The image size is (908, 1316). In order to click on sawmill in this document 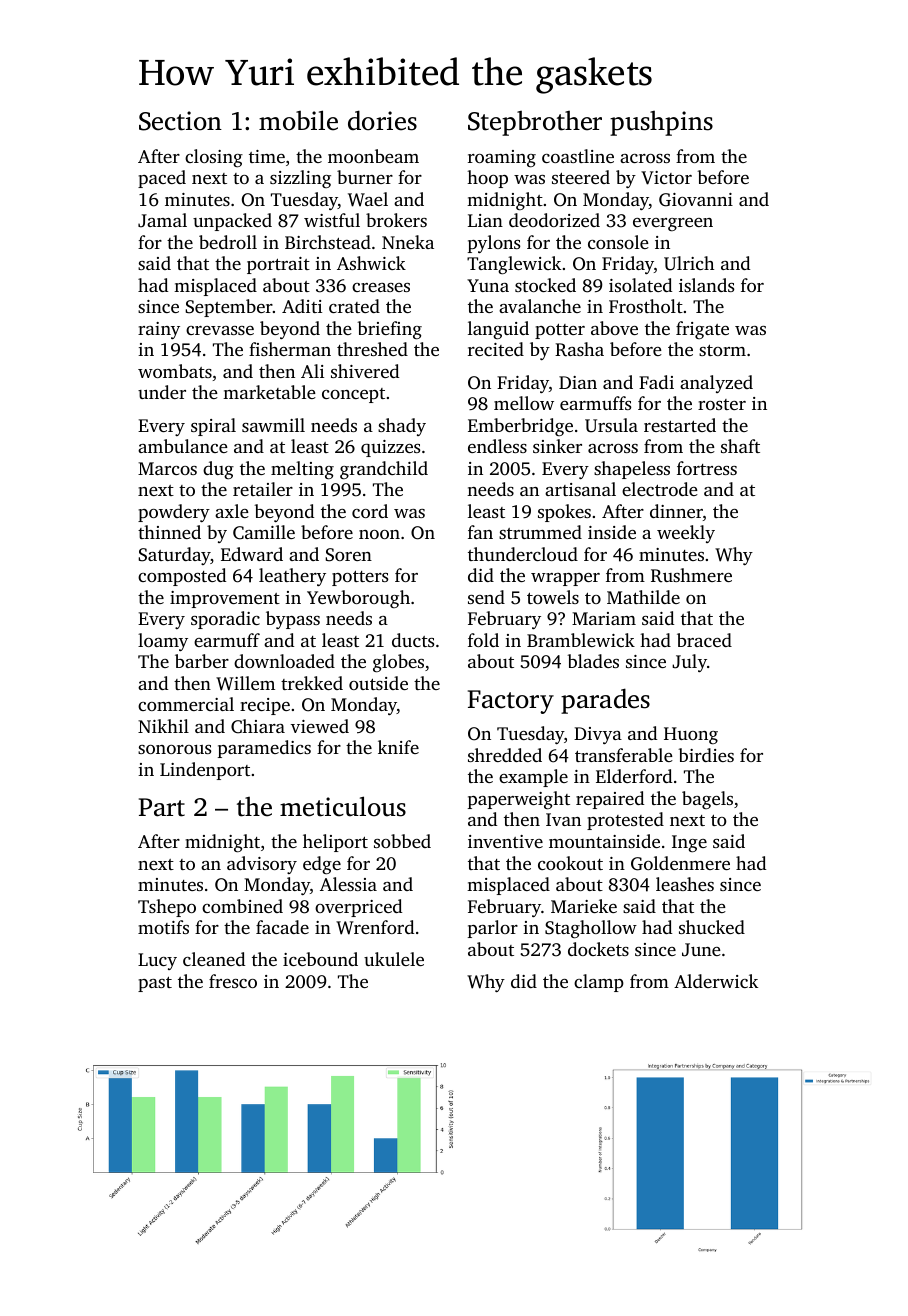, I will do `click(273, 425)`.
